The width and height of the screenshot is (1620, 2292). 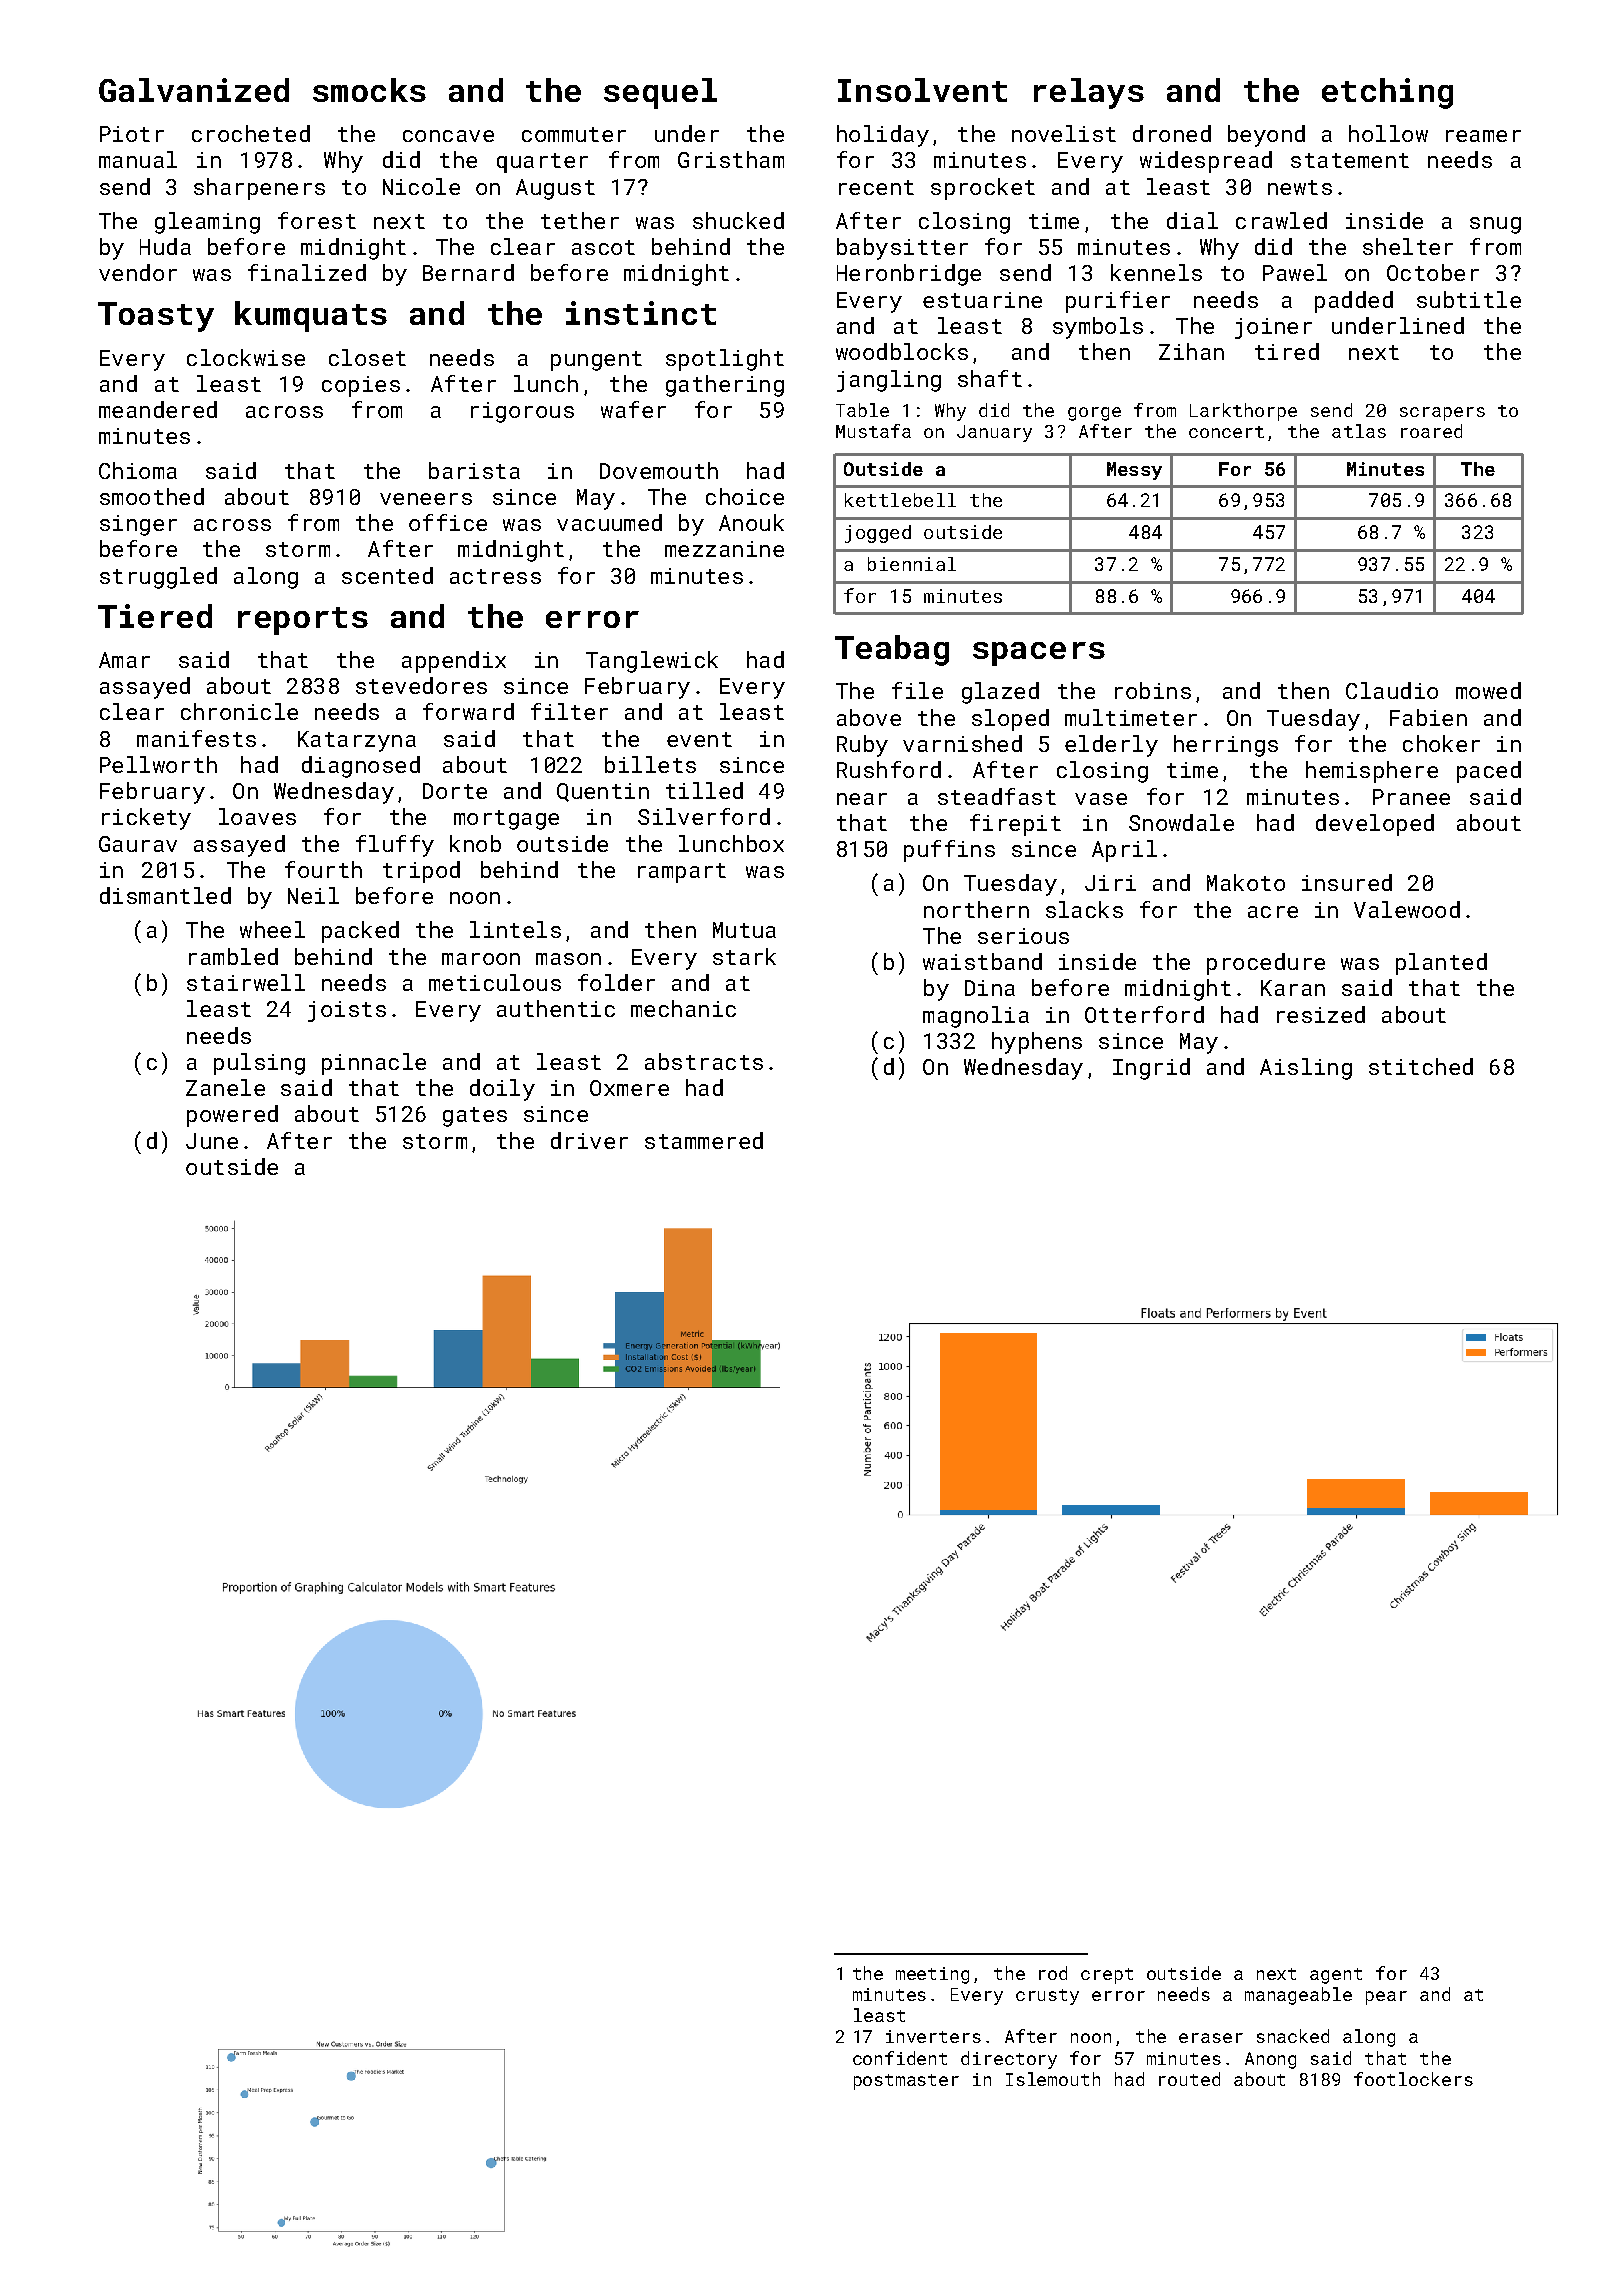 What do you see at coordinates (232, 1116) in the screenshot?
I see `powered` at bounding box center [232, 1116].
